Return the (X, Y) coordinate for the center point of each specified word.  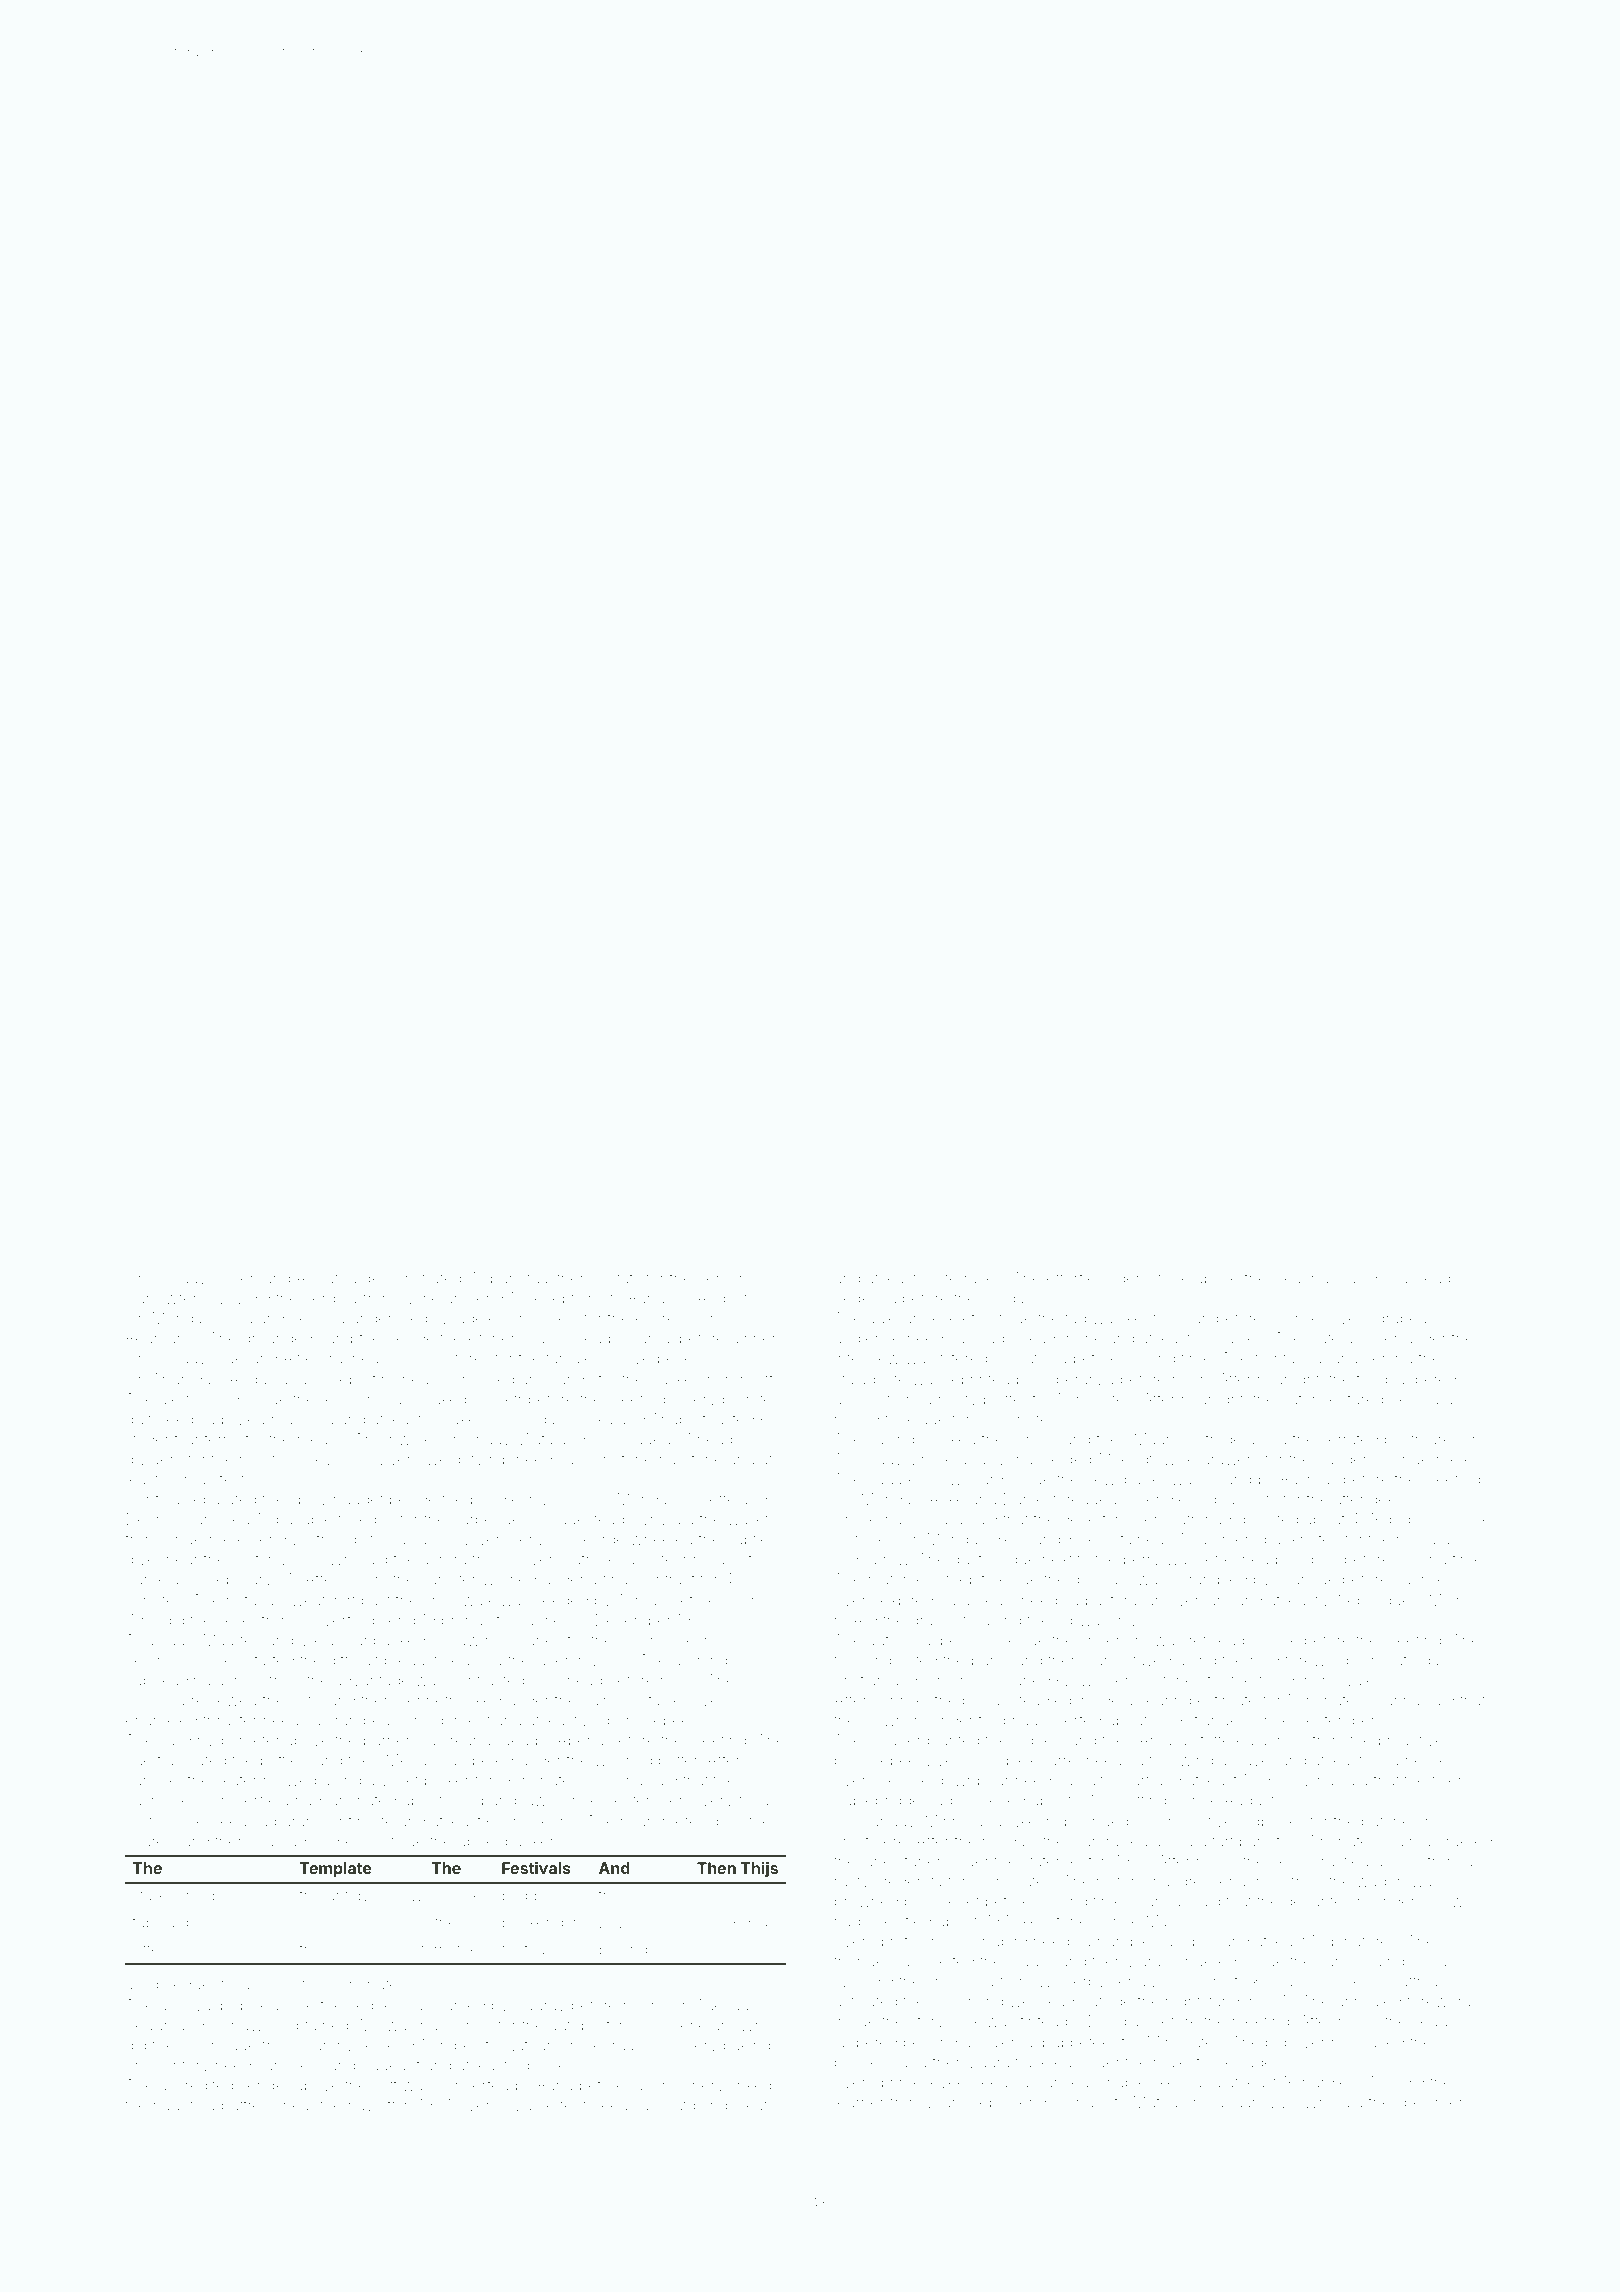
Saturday (1417, 1662)
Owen (237, 1278)
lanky (881, 1863)
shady (992, 1340)
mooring (155, 1702)
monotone (616, 1460)
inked (752, 2085)
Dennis (151, 1519)
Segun (148, 2027)
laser (552, 1660)
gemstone (1153, 1280)
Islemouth (1164, 1519)
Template (336, 1870)
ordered (1464, 1841)
